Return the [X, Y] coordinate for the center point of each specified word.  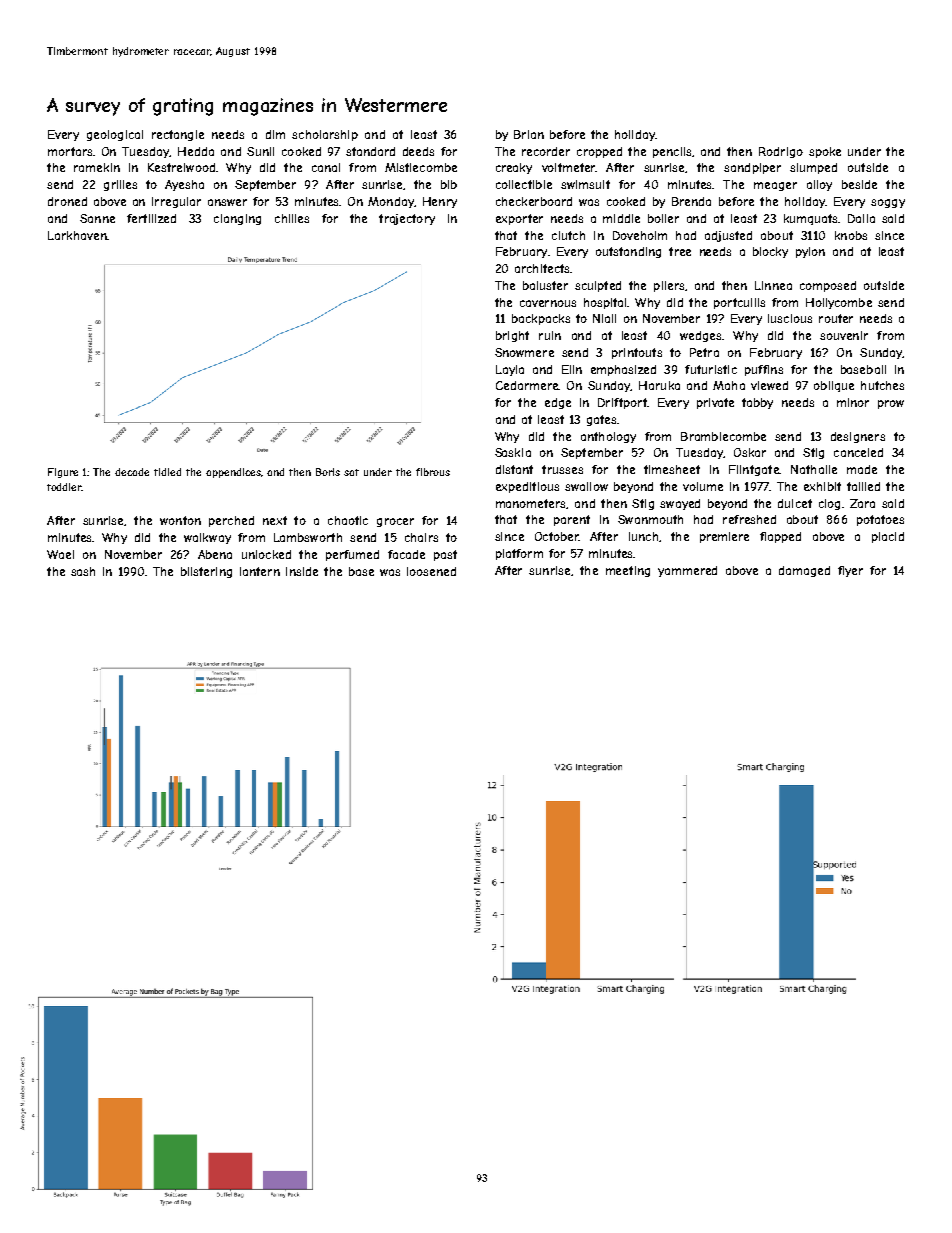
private [715, 403]
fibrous [433, 472]
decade [132, 472]
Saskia [513, 452]
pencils [672, 152]
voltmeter [568, 167]
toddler [64, 487]
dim [275, 134]
